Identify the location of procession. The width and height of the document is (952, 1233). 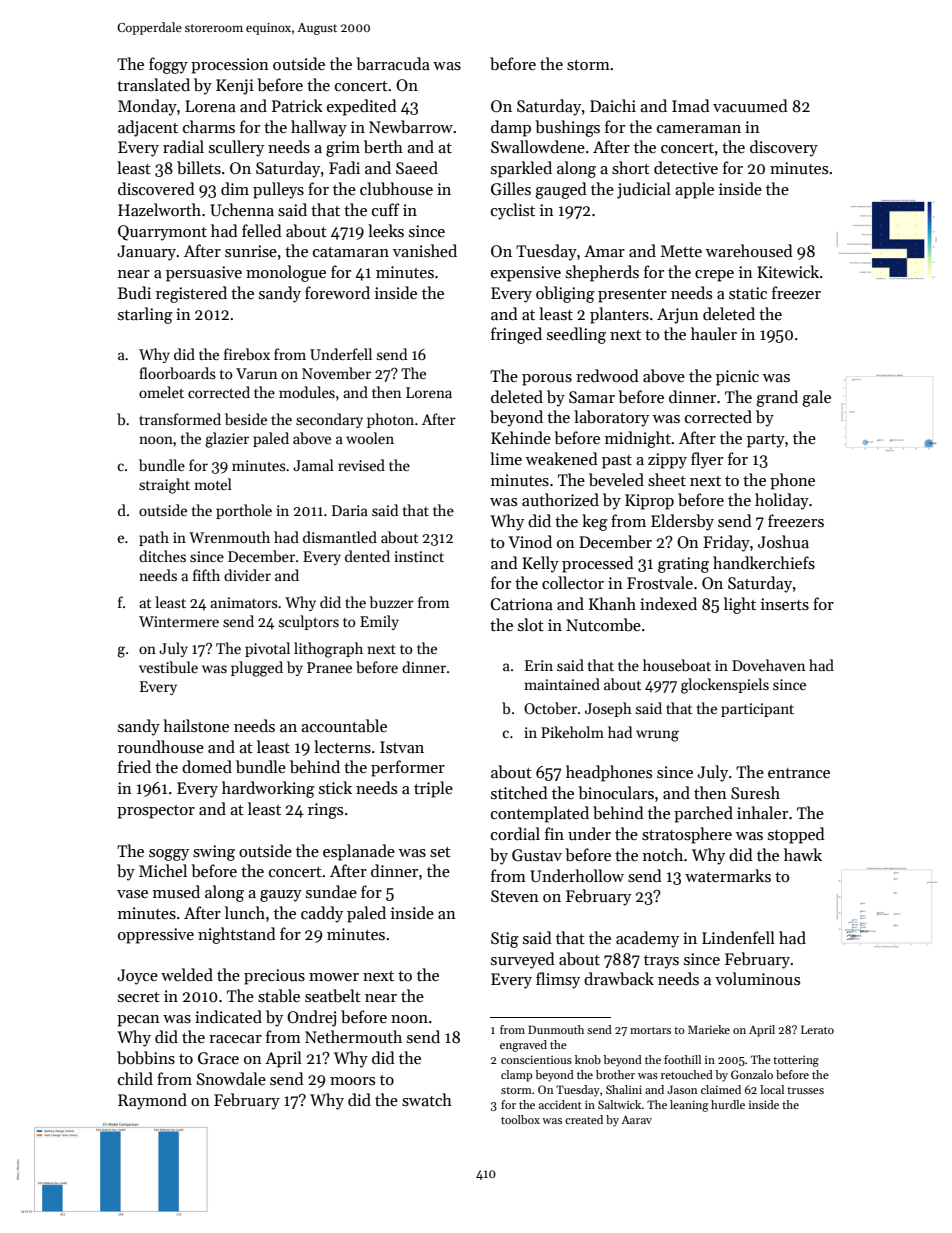
(230, 66).
